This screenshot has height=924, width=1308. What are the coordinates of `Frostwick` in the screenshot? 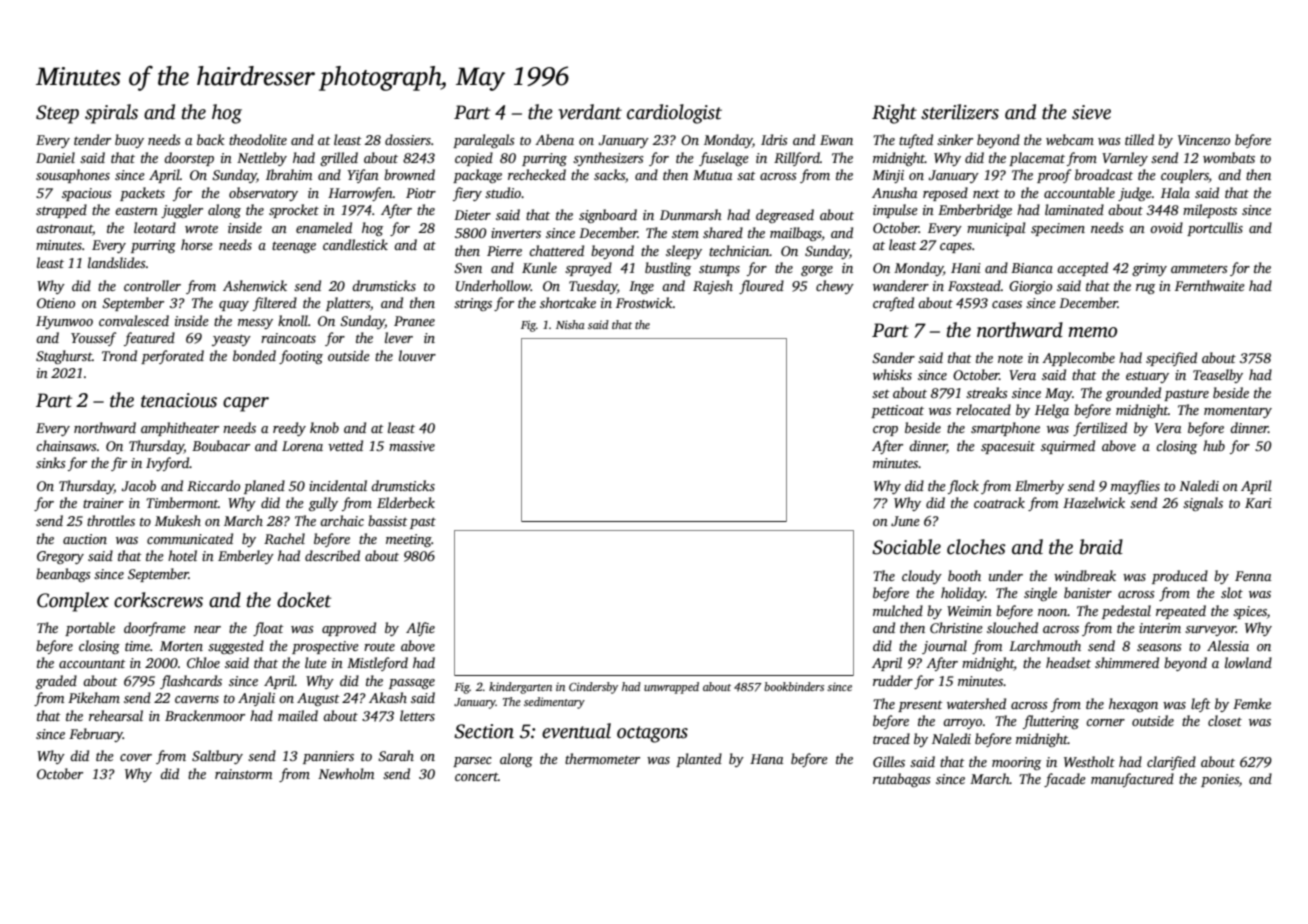 It's located at (644, 302).
